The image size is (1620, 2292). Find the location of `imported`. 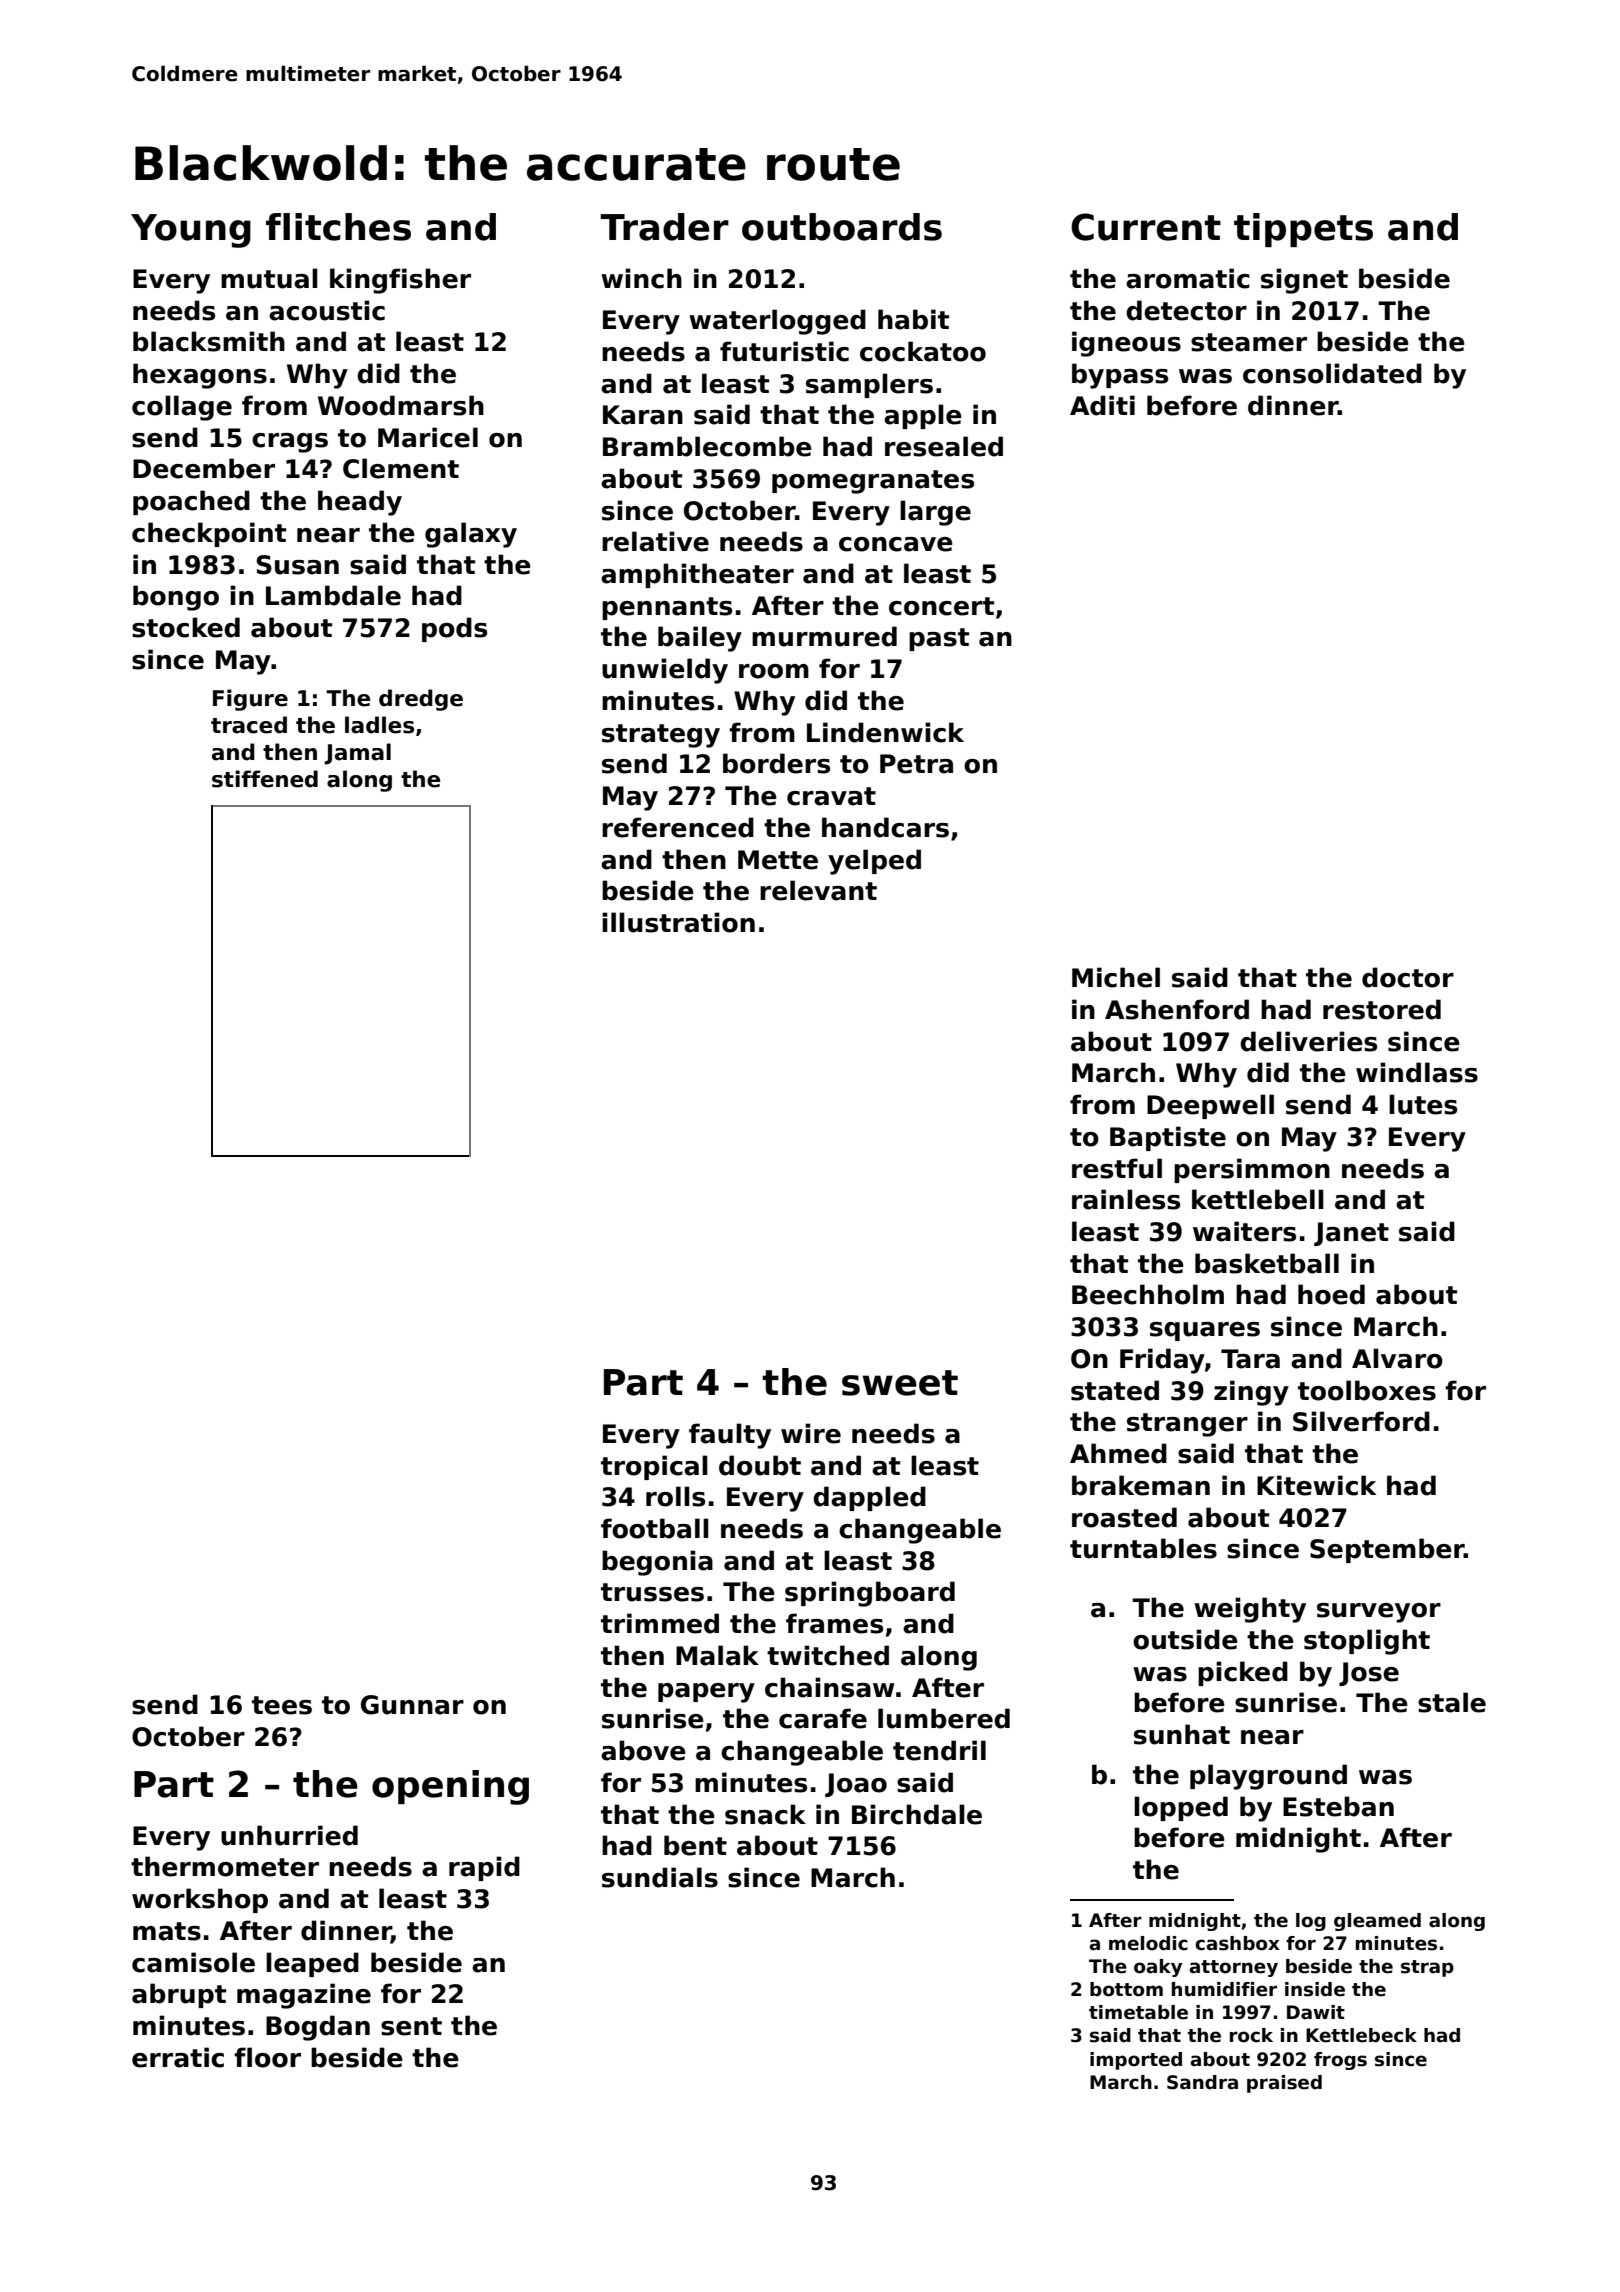

imported is located at coordinates (1136, 2061).
